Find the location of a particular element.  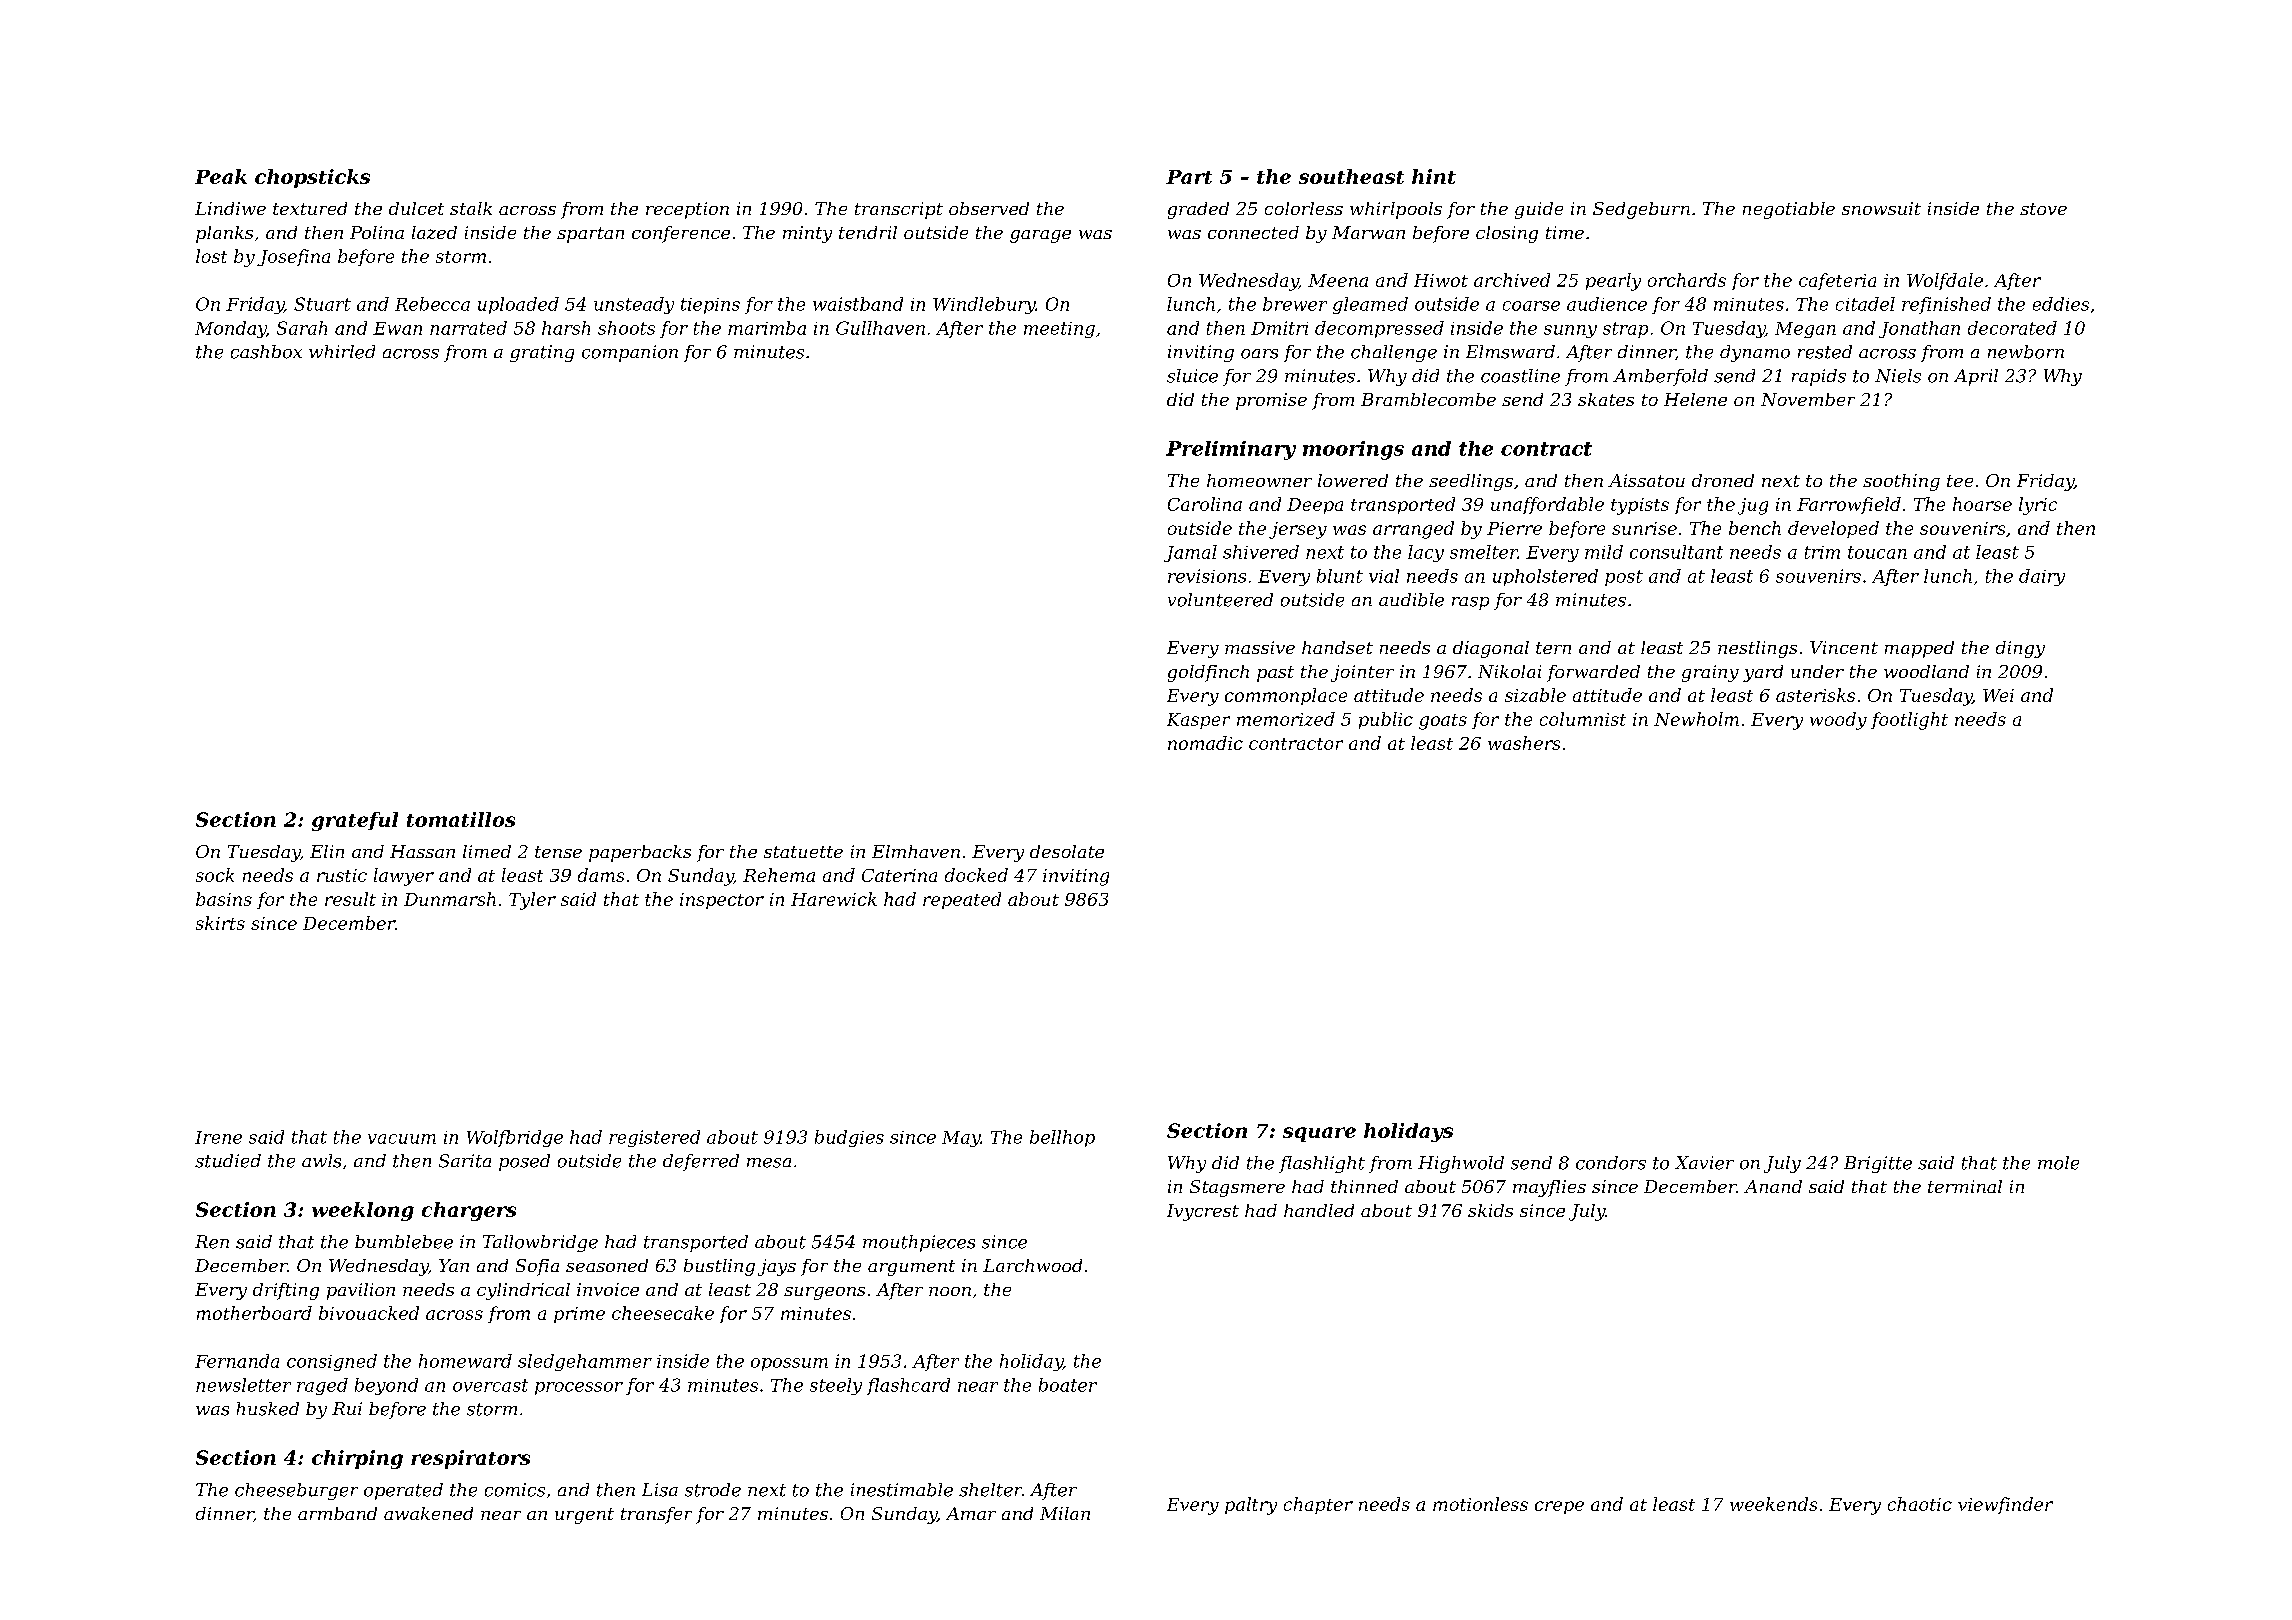

observed is located at coordinates (989, 208).
